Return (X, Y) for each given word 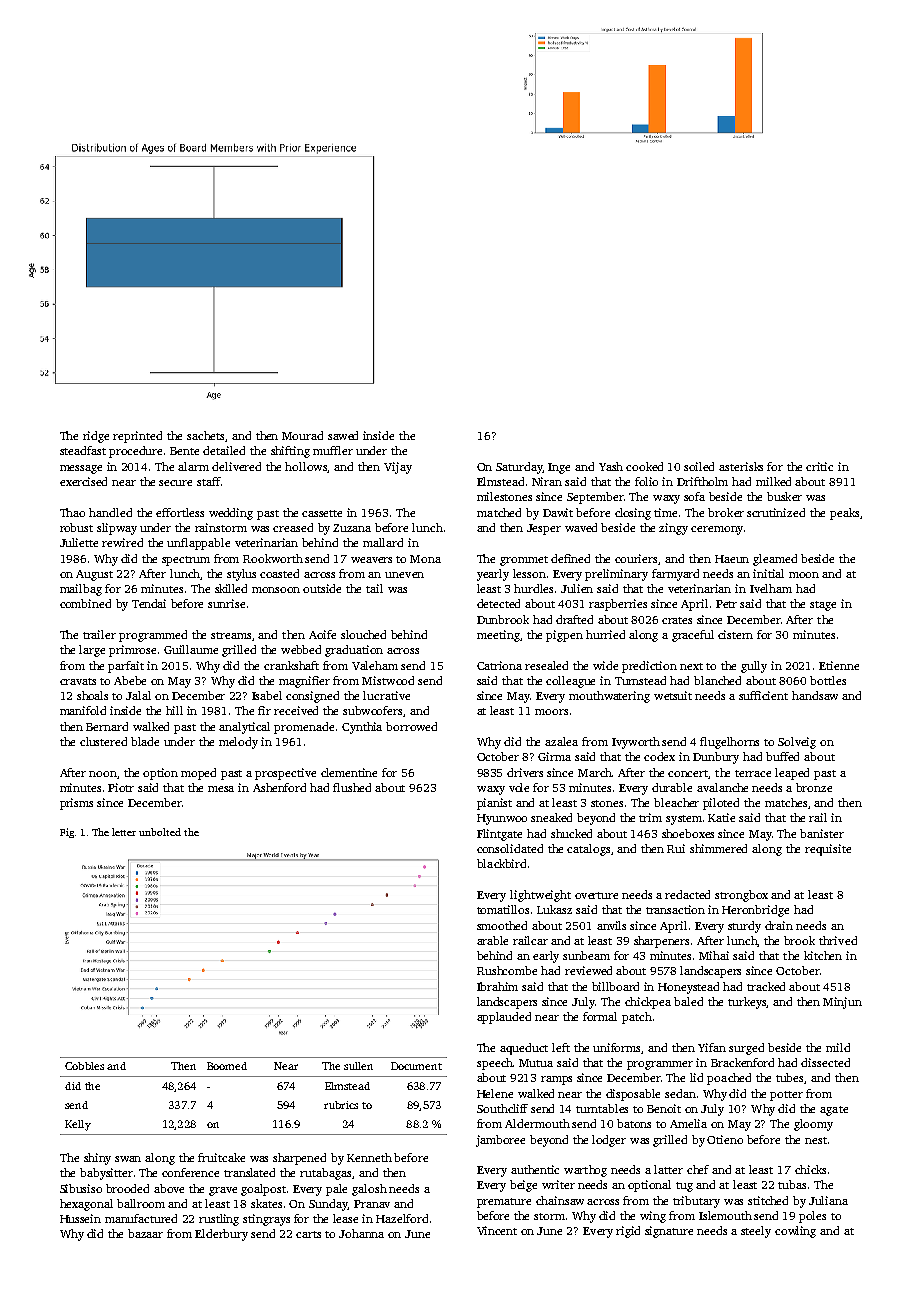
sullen (358, 1066)
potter (786, 1096)
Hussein (80, 1218)
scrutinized (776, 512)
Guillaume (191, 649)
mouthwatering (609, 697)
